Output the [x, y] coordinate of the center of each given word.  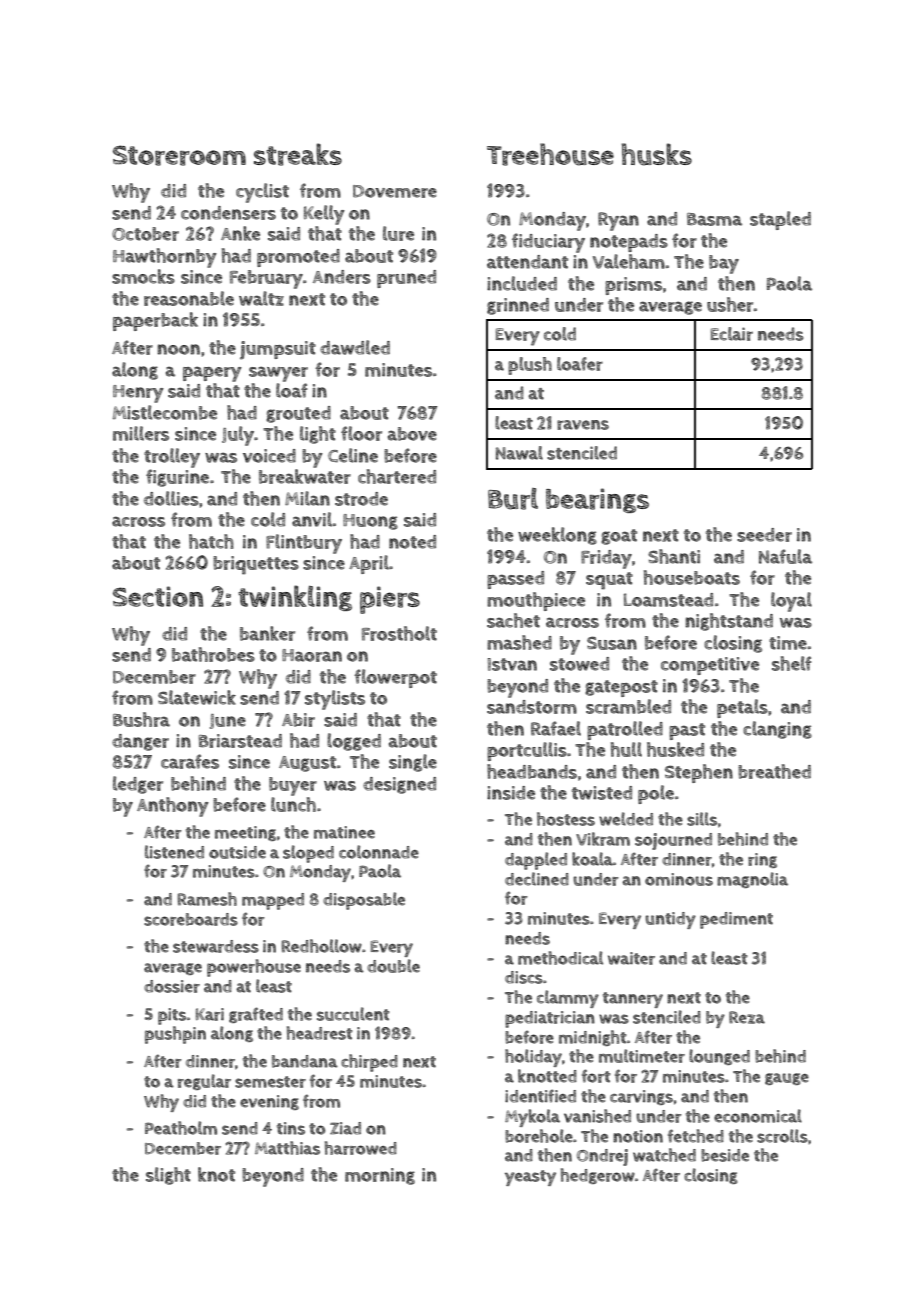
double [393, 966]
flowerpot [395, 678]
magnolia [752, 880]
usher [730, 304]
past [687, 731]
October [145, 234]
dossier [172, 986]
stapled [780, 220]
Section [158, 596]
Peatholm [181, 1128]
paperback [155, 321]
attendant [527, 262]
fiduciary [548, 243]
